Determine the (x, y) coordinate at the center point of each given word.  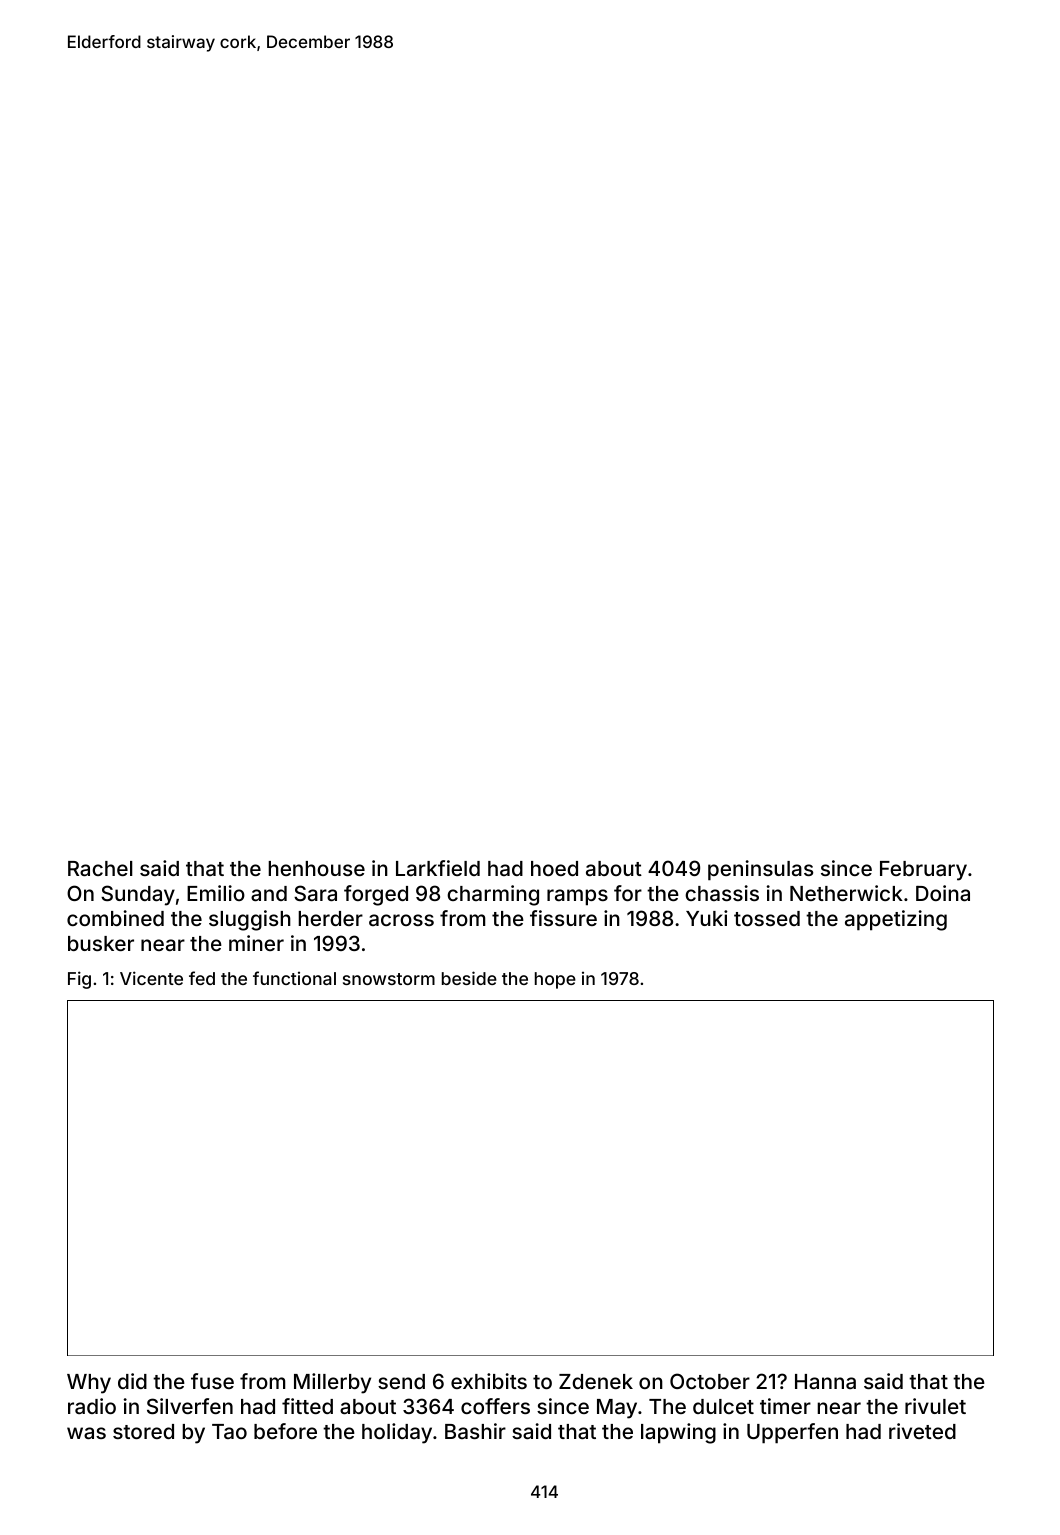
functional (294, 978)
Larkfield (438, 868)
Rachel (100, 868)
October (710, 1381)
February (923, 871)
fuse (212, 1381)
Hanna (825, 1381)
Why (89, 1384)
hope (555, 980)
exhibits (489, 1381)
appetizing (896, 920)
